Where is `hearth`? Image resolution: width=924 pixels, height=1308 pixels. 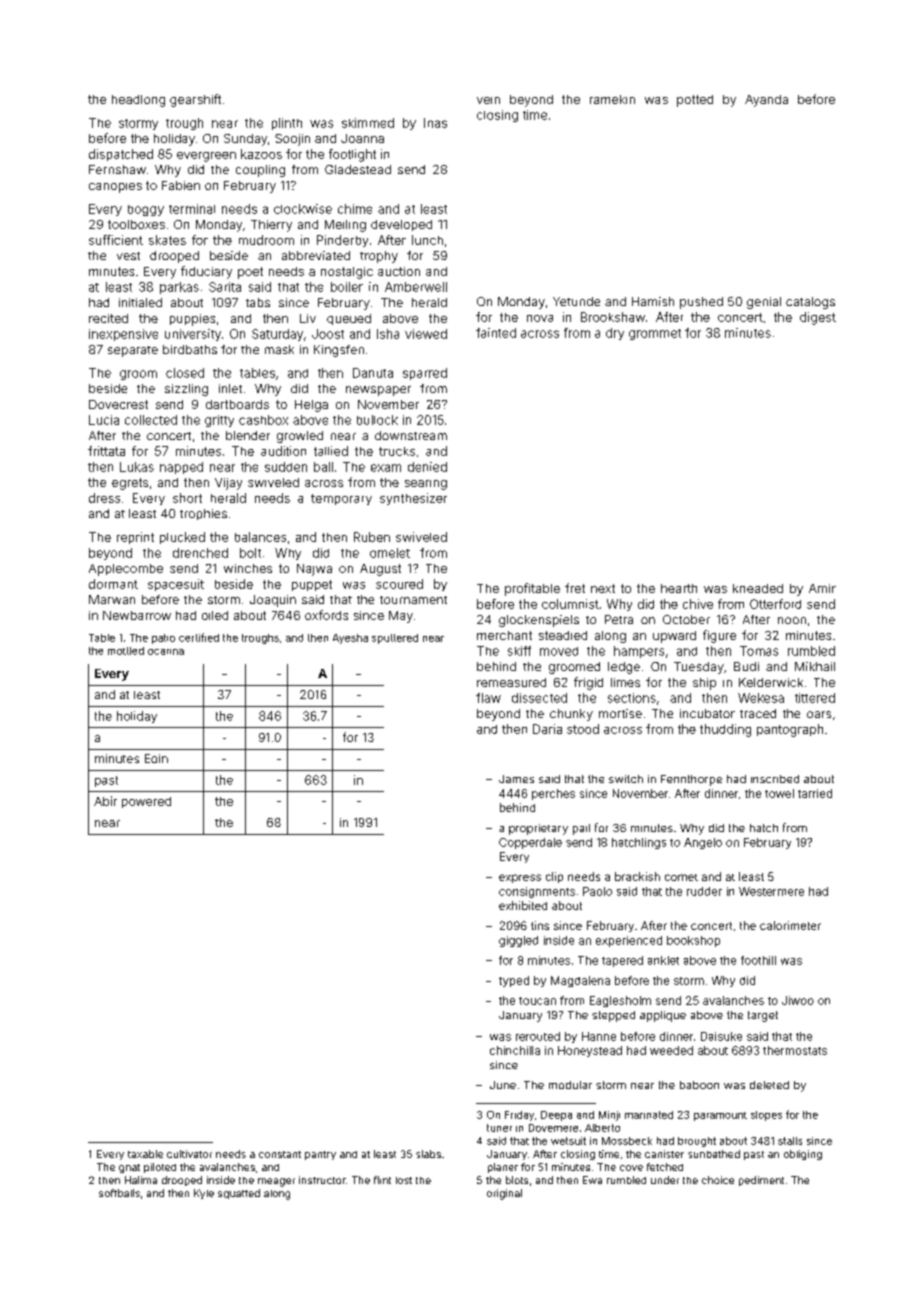
hearth is located at coordinates (679, 588).
